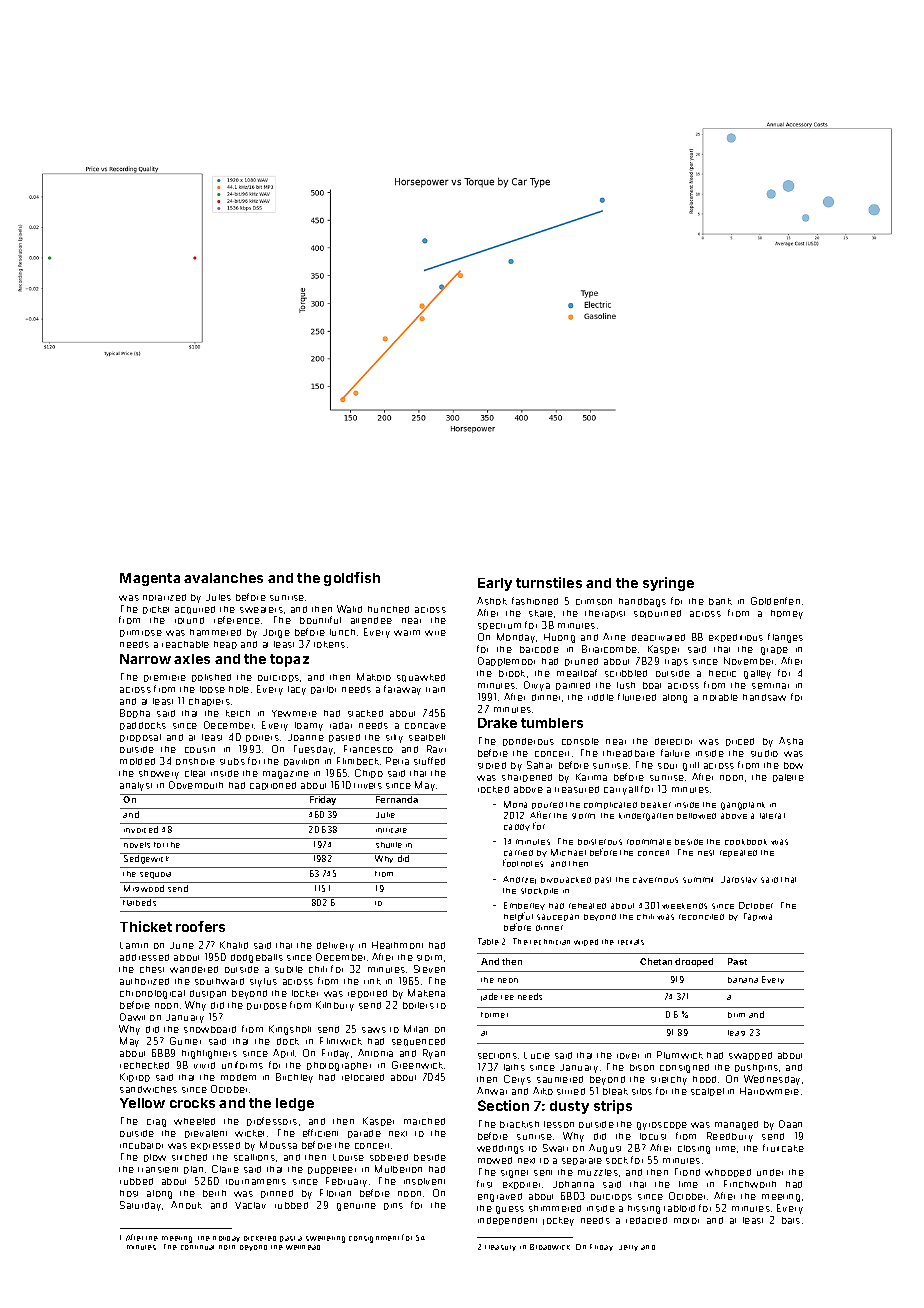 The height and width of the document is (1308, 924). I want to click on bats, so click(791, 1220).
